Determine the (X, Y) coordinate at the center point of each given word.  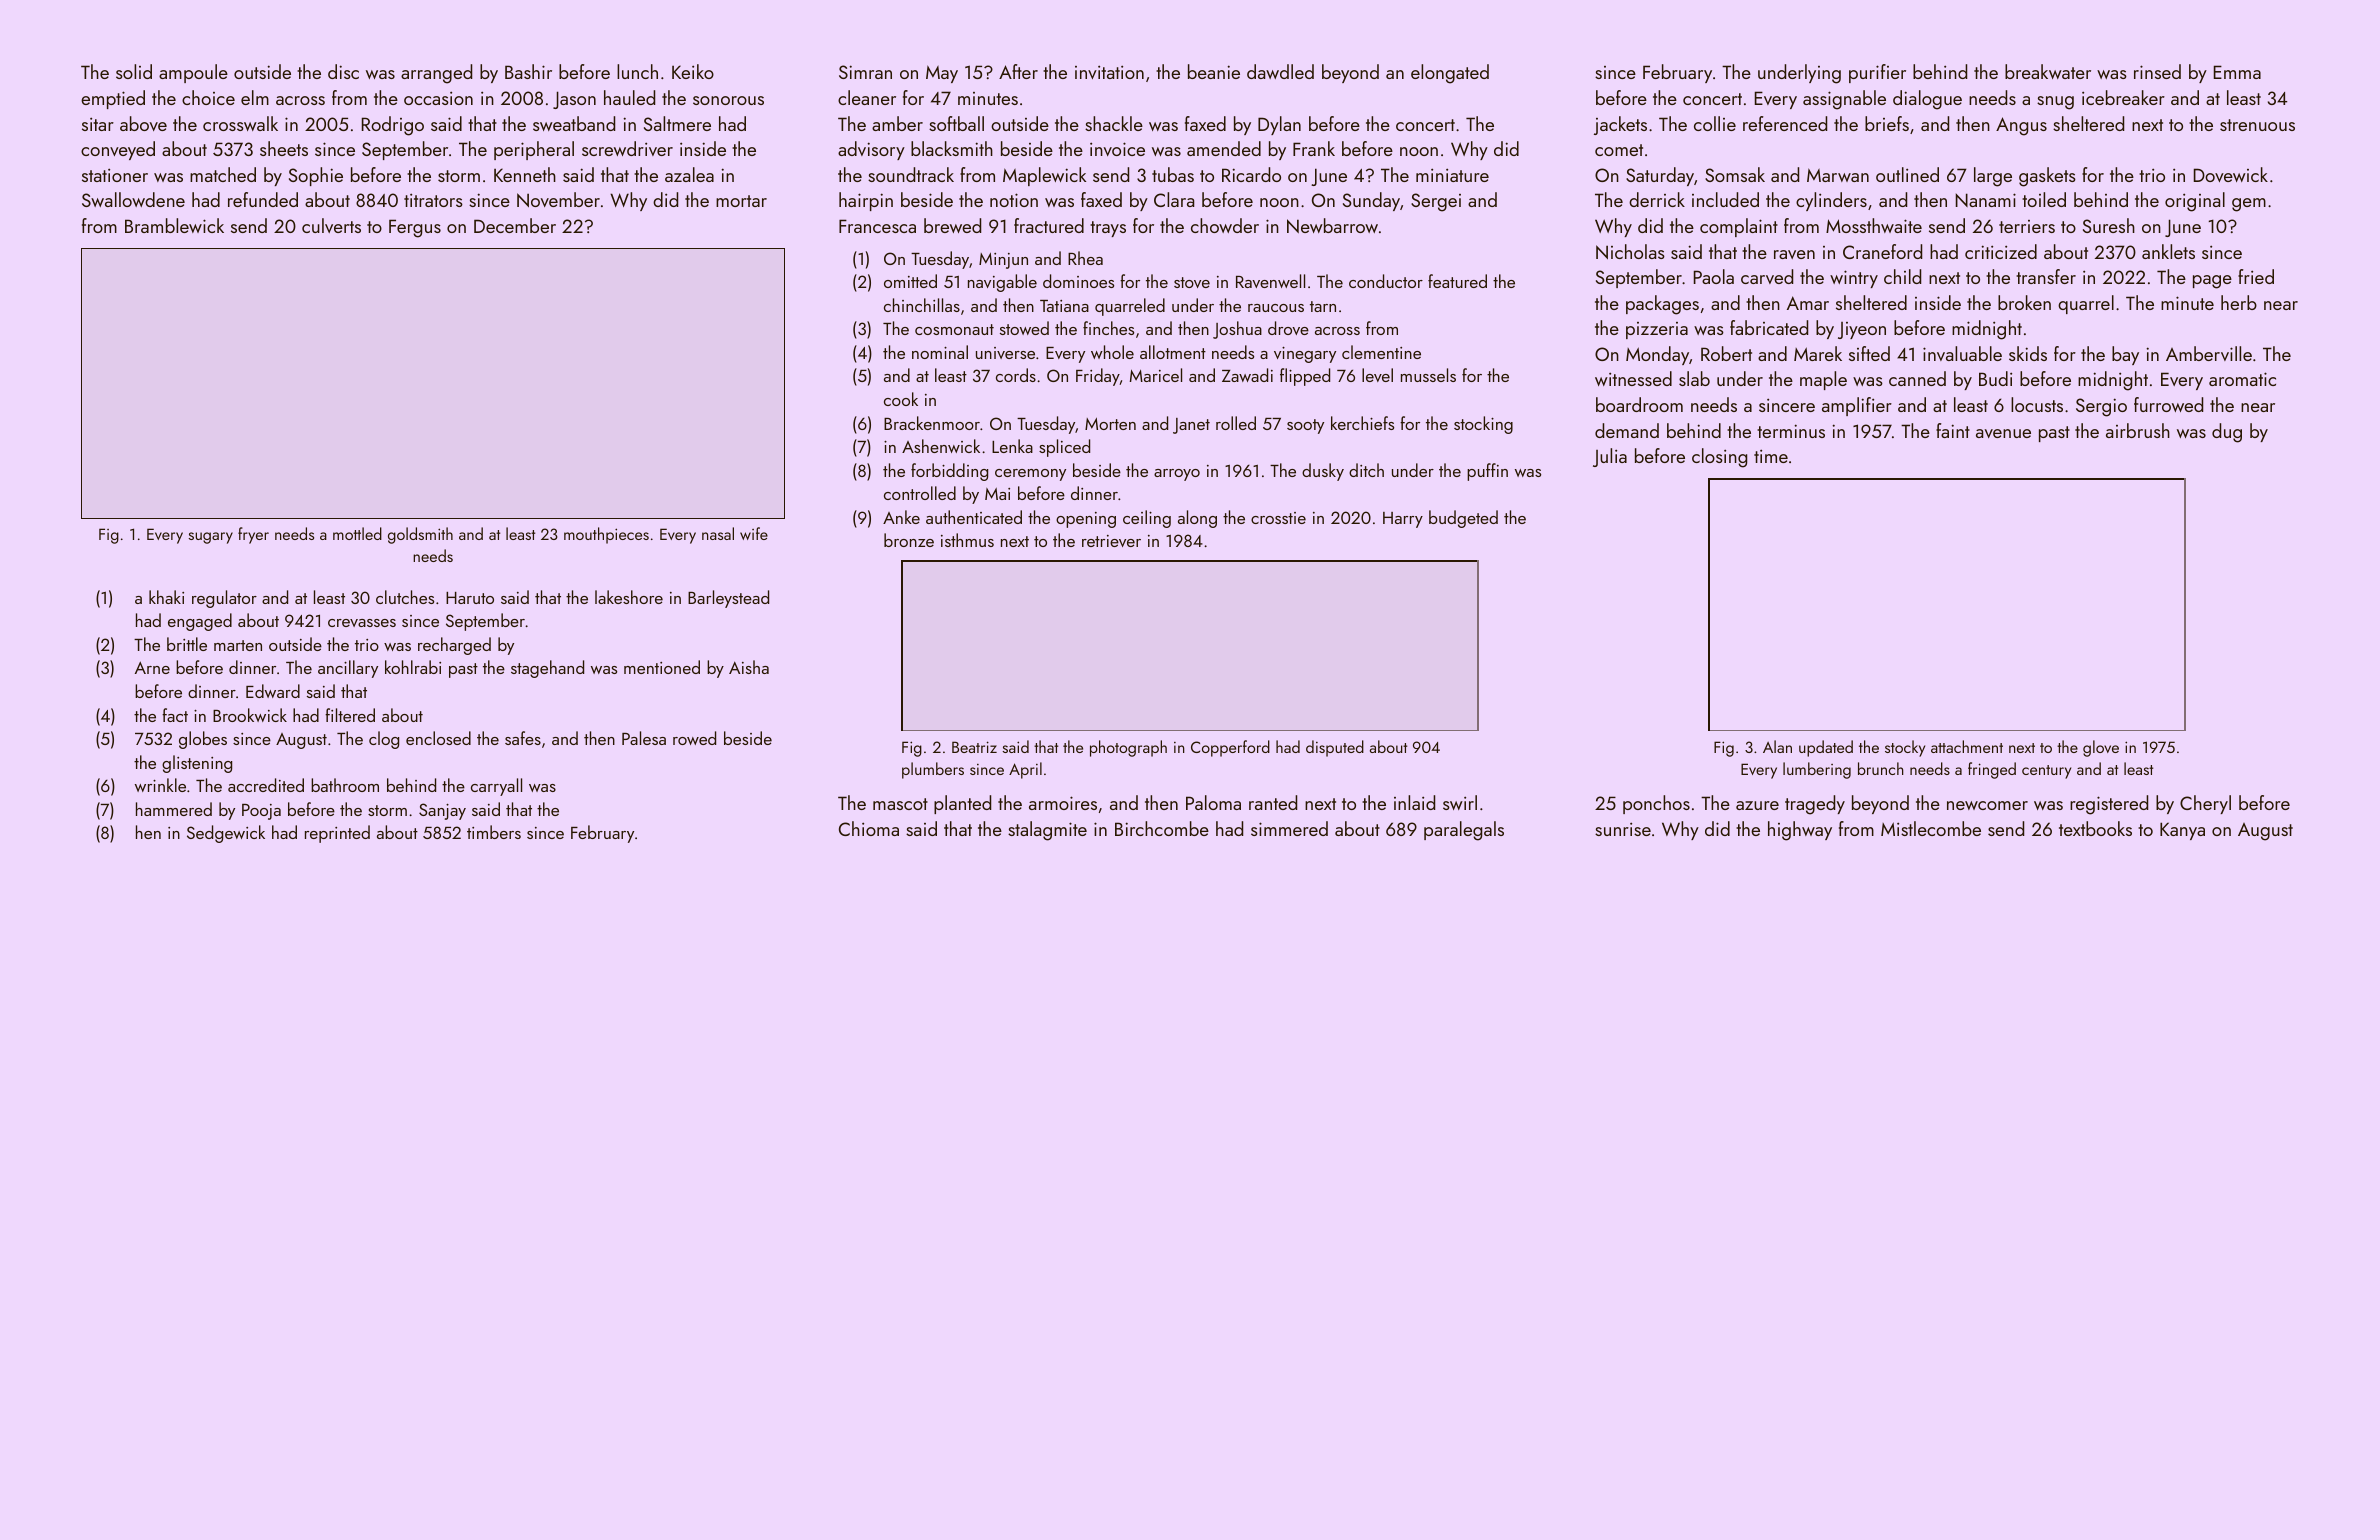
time (1771, 456)
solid (134, 71)
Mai (997, 494)
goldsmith (420, 535)
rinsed (2157, 71)
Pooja (261, 812)
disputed (1335, 748)
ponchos (1656, 804)
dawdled (1280, 71)
